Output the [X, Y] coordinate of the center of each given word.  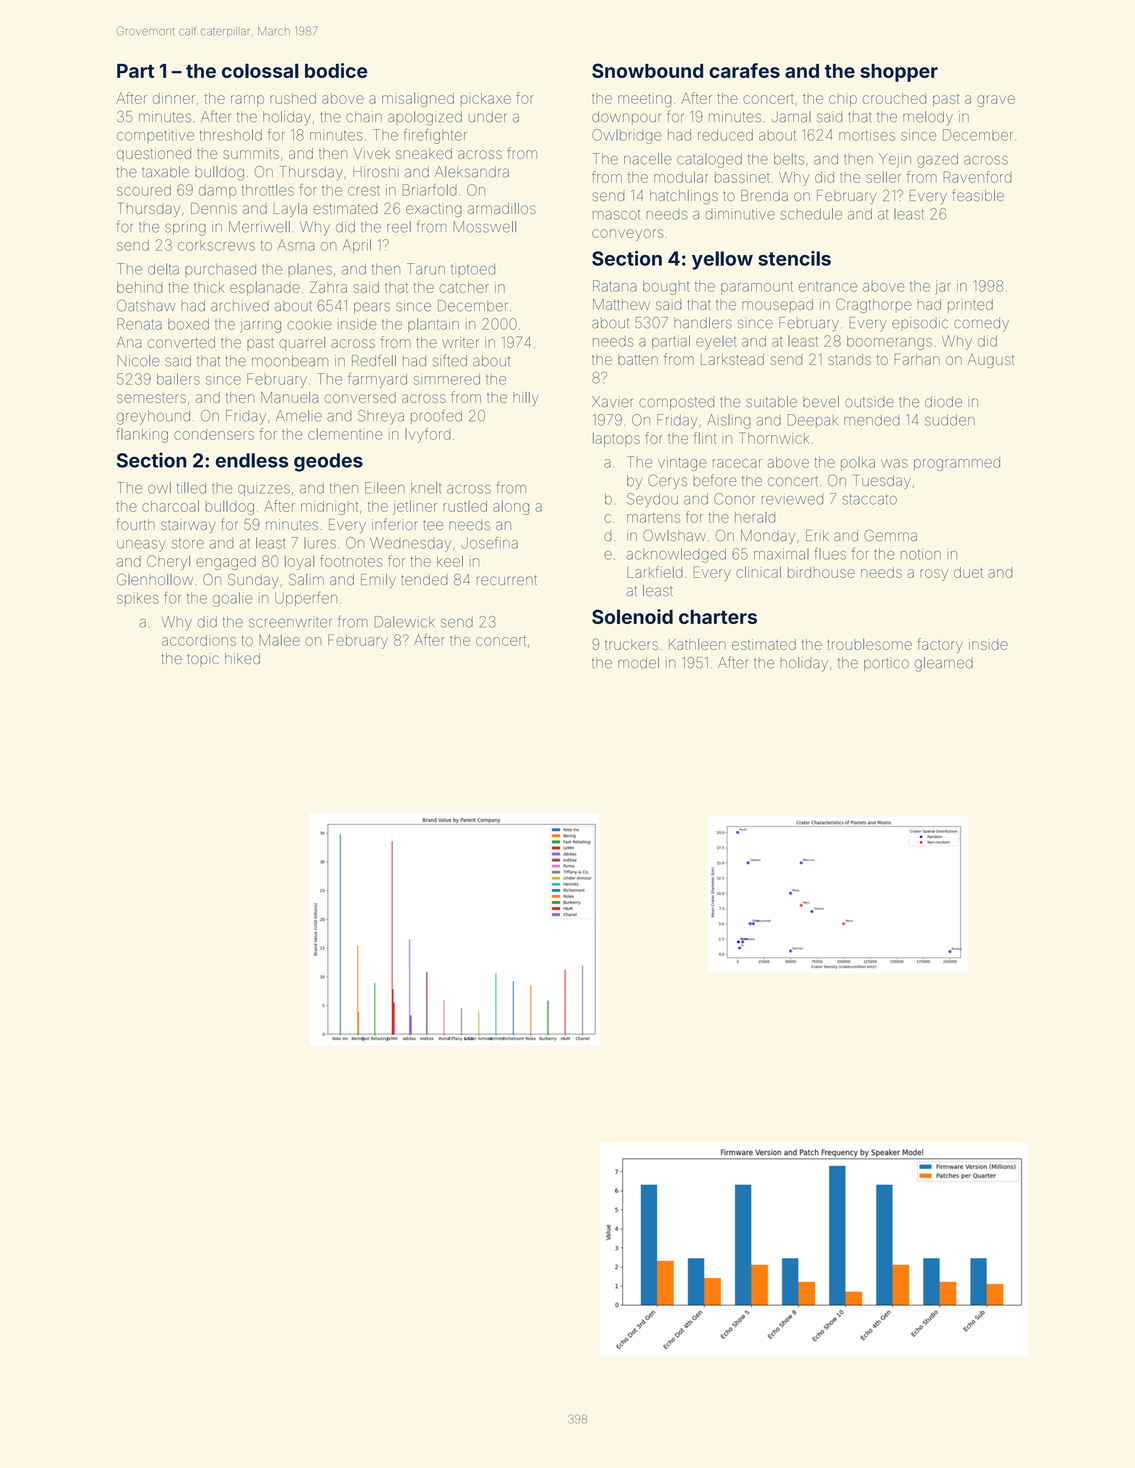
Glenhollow [155, 579]
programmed [957, 464]
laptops [616, 440]
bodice [336, 70]
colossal [260, 70]
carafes [744, 70]
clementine [345, 434]
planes [310, 269]
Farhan [917, 359]
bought [666, 288]
